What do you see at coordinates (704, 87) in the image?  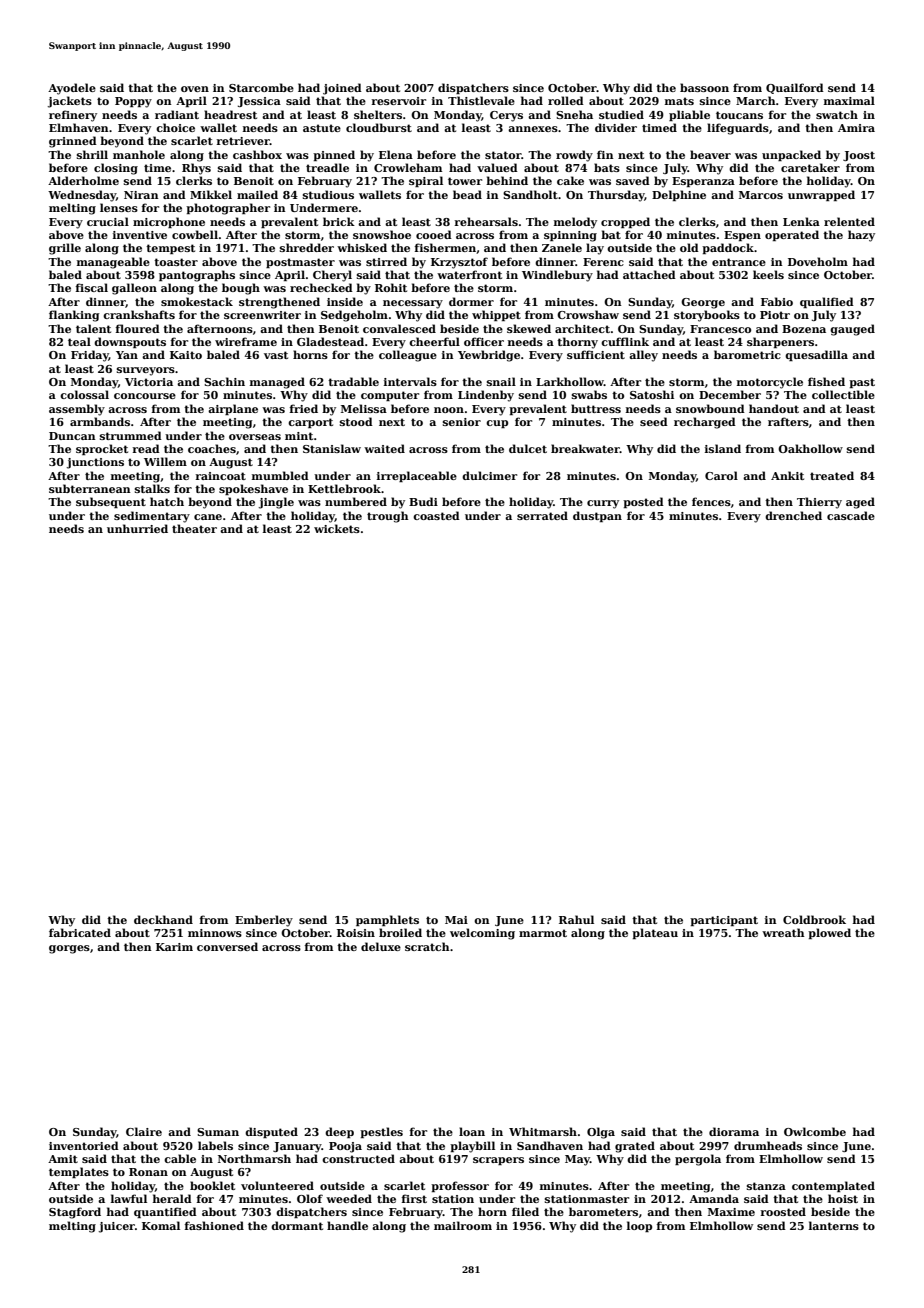 I see `bassoon` at bounding box center [704, 87].
